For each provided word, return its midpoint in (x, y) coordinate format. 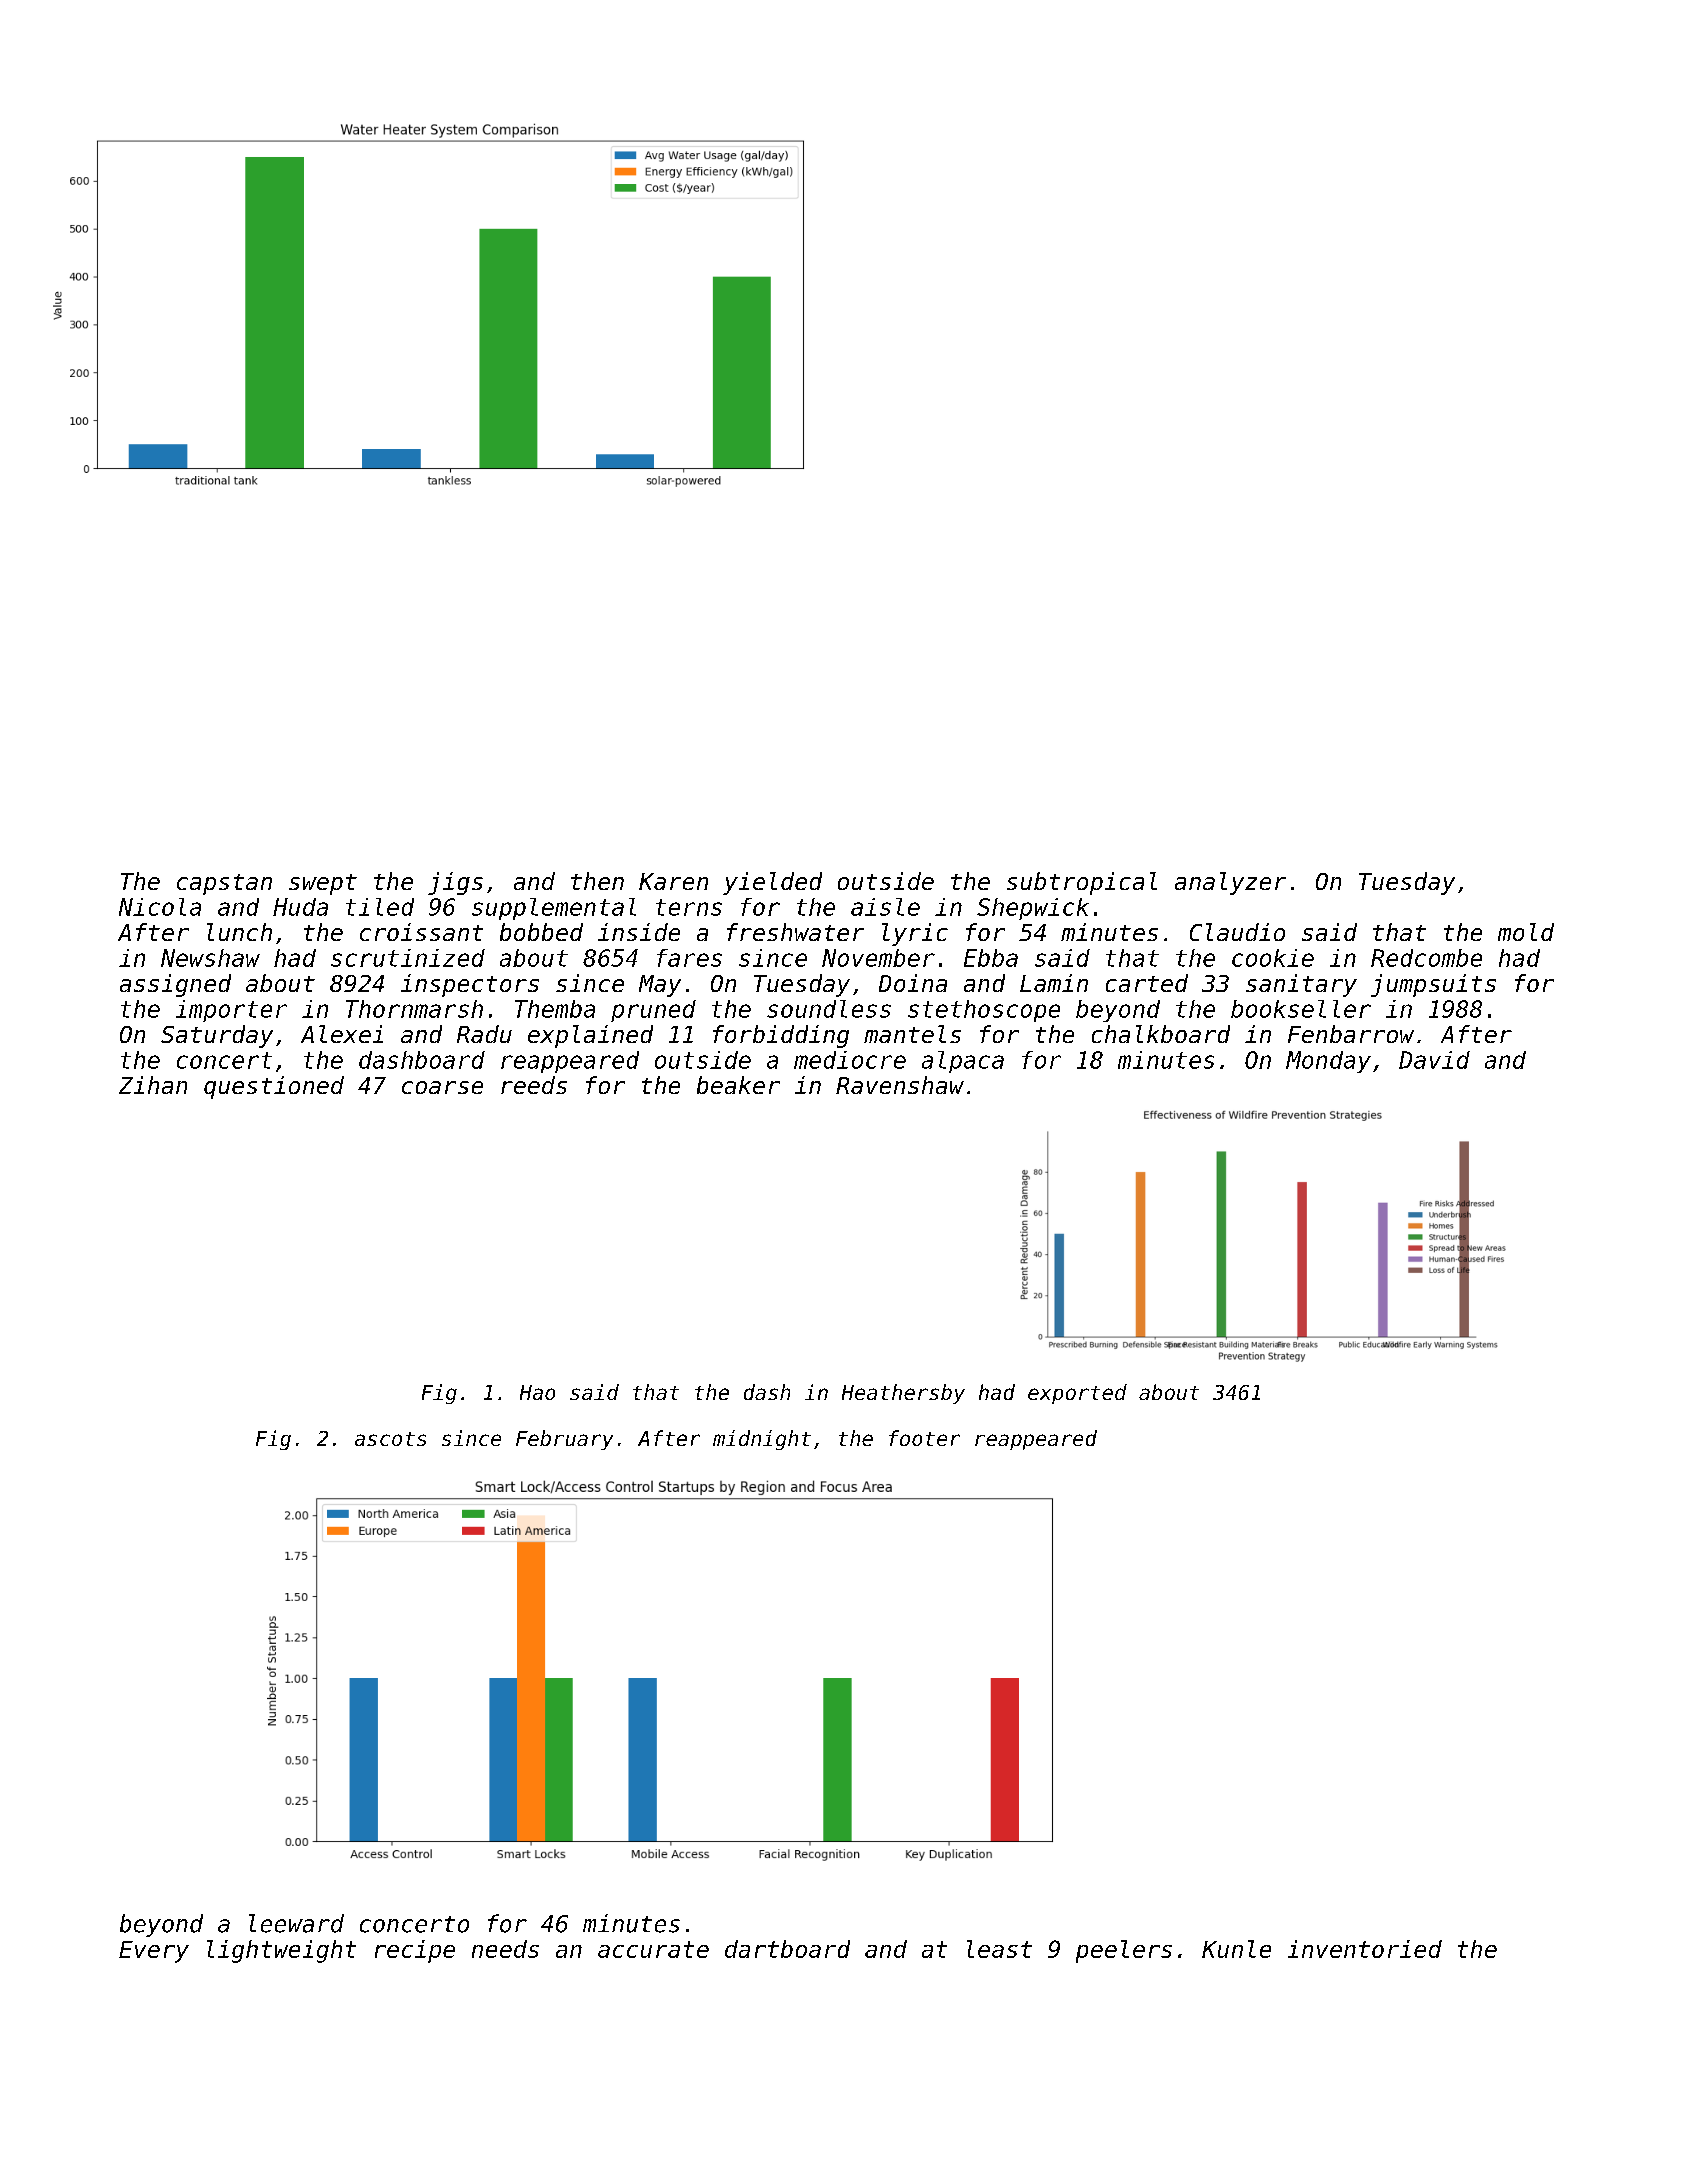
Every (154, 1952)
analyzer (1230, 883)
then (597, 881)
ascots (390, 1439)
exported (1077, 1394)
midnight (762, 1440)
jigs (455, 883)
